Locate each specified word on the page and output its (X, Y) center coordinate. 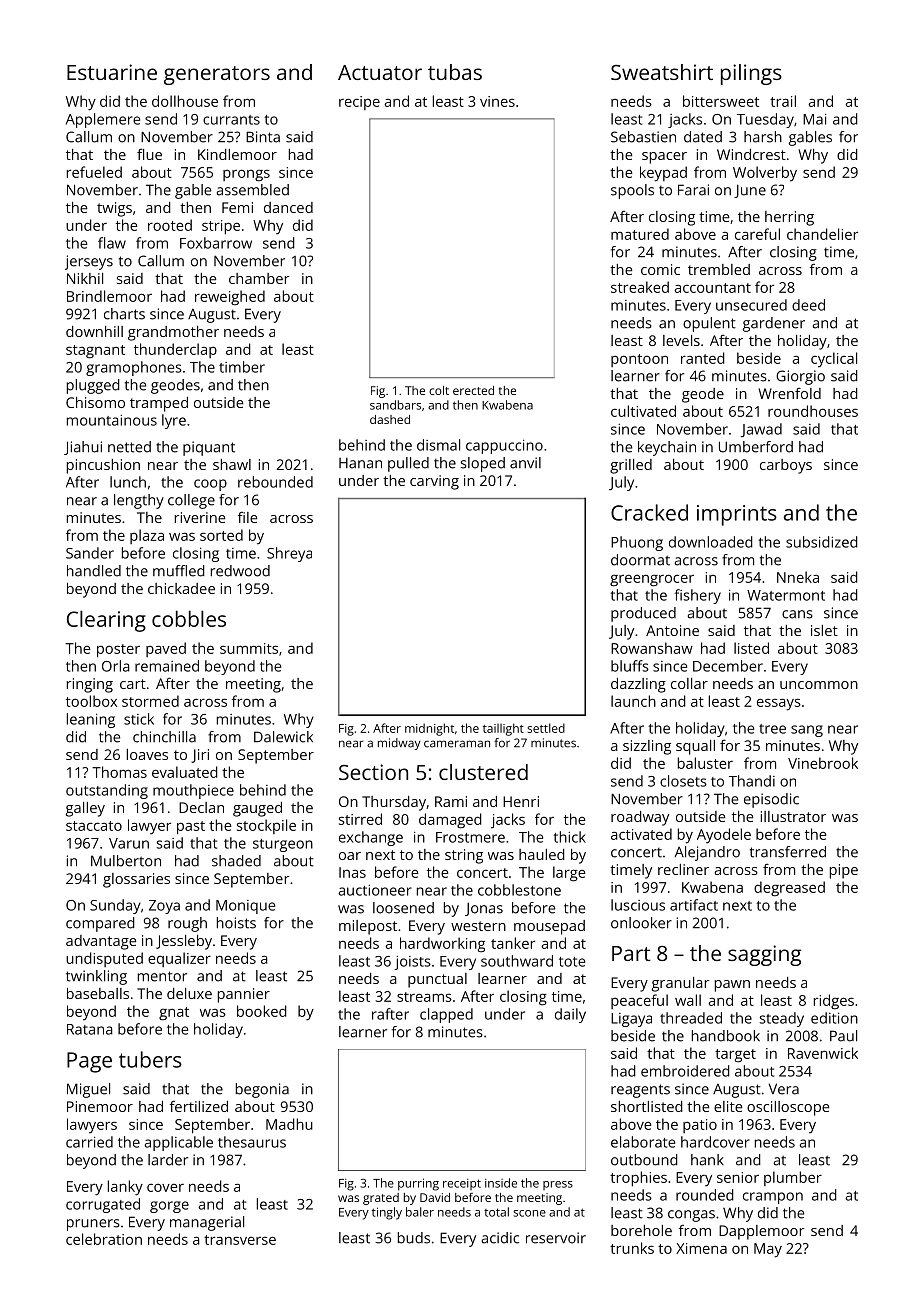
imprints (737, 515)
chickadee (181, 588)
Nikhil (85, 278)
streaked (640, 287)
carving (434, 482)
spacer (664, 158)
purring (418, 1184)
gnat (174, 1014)
